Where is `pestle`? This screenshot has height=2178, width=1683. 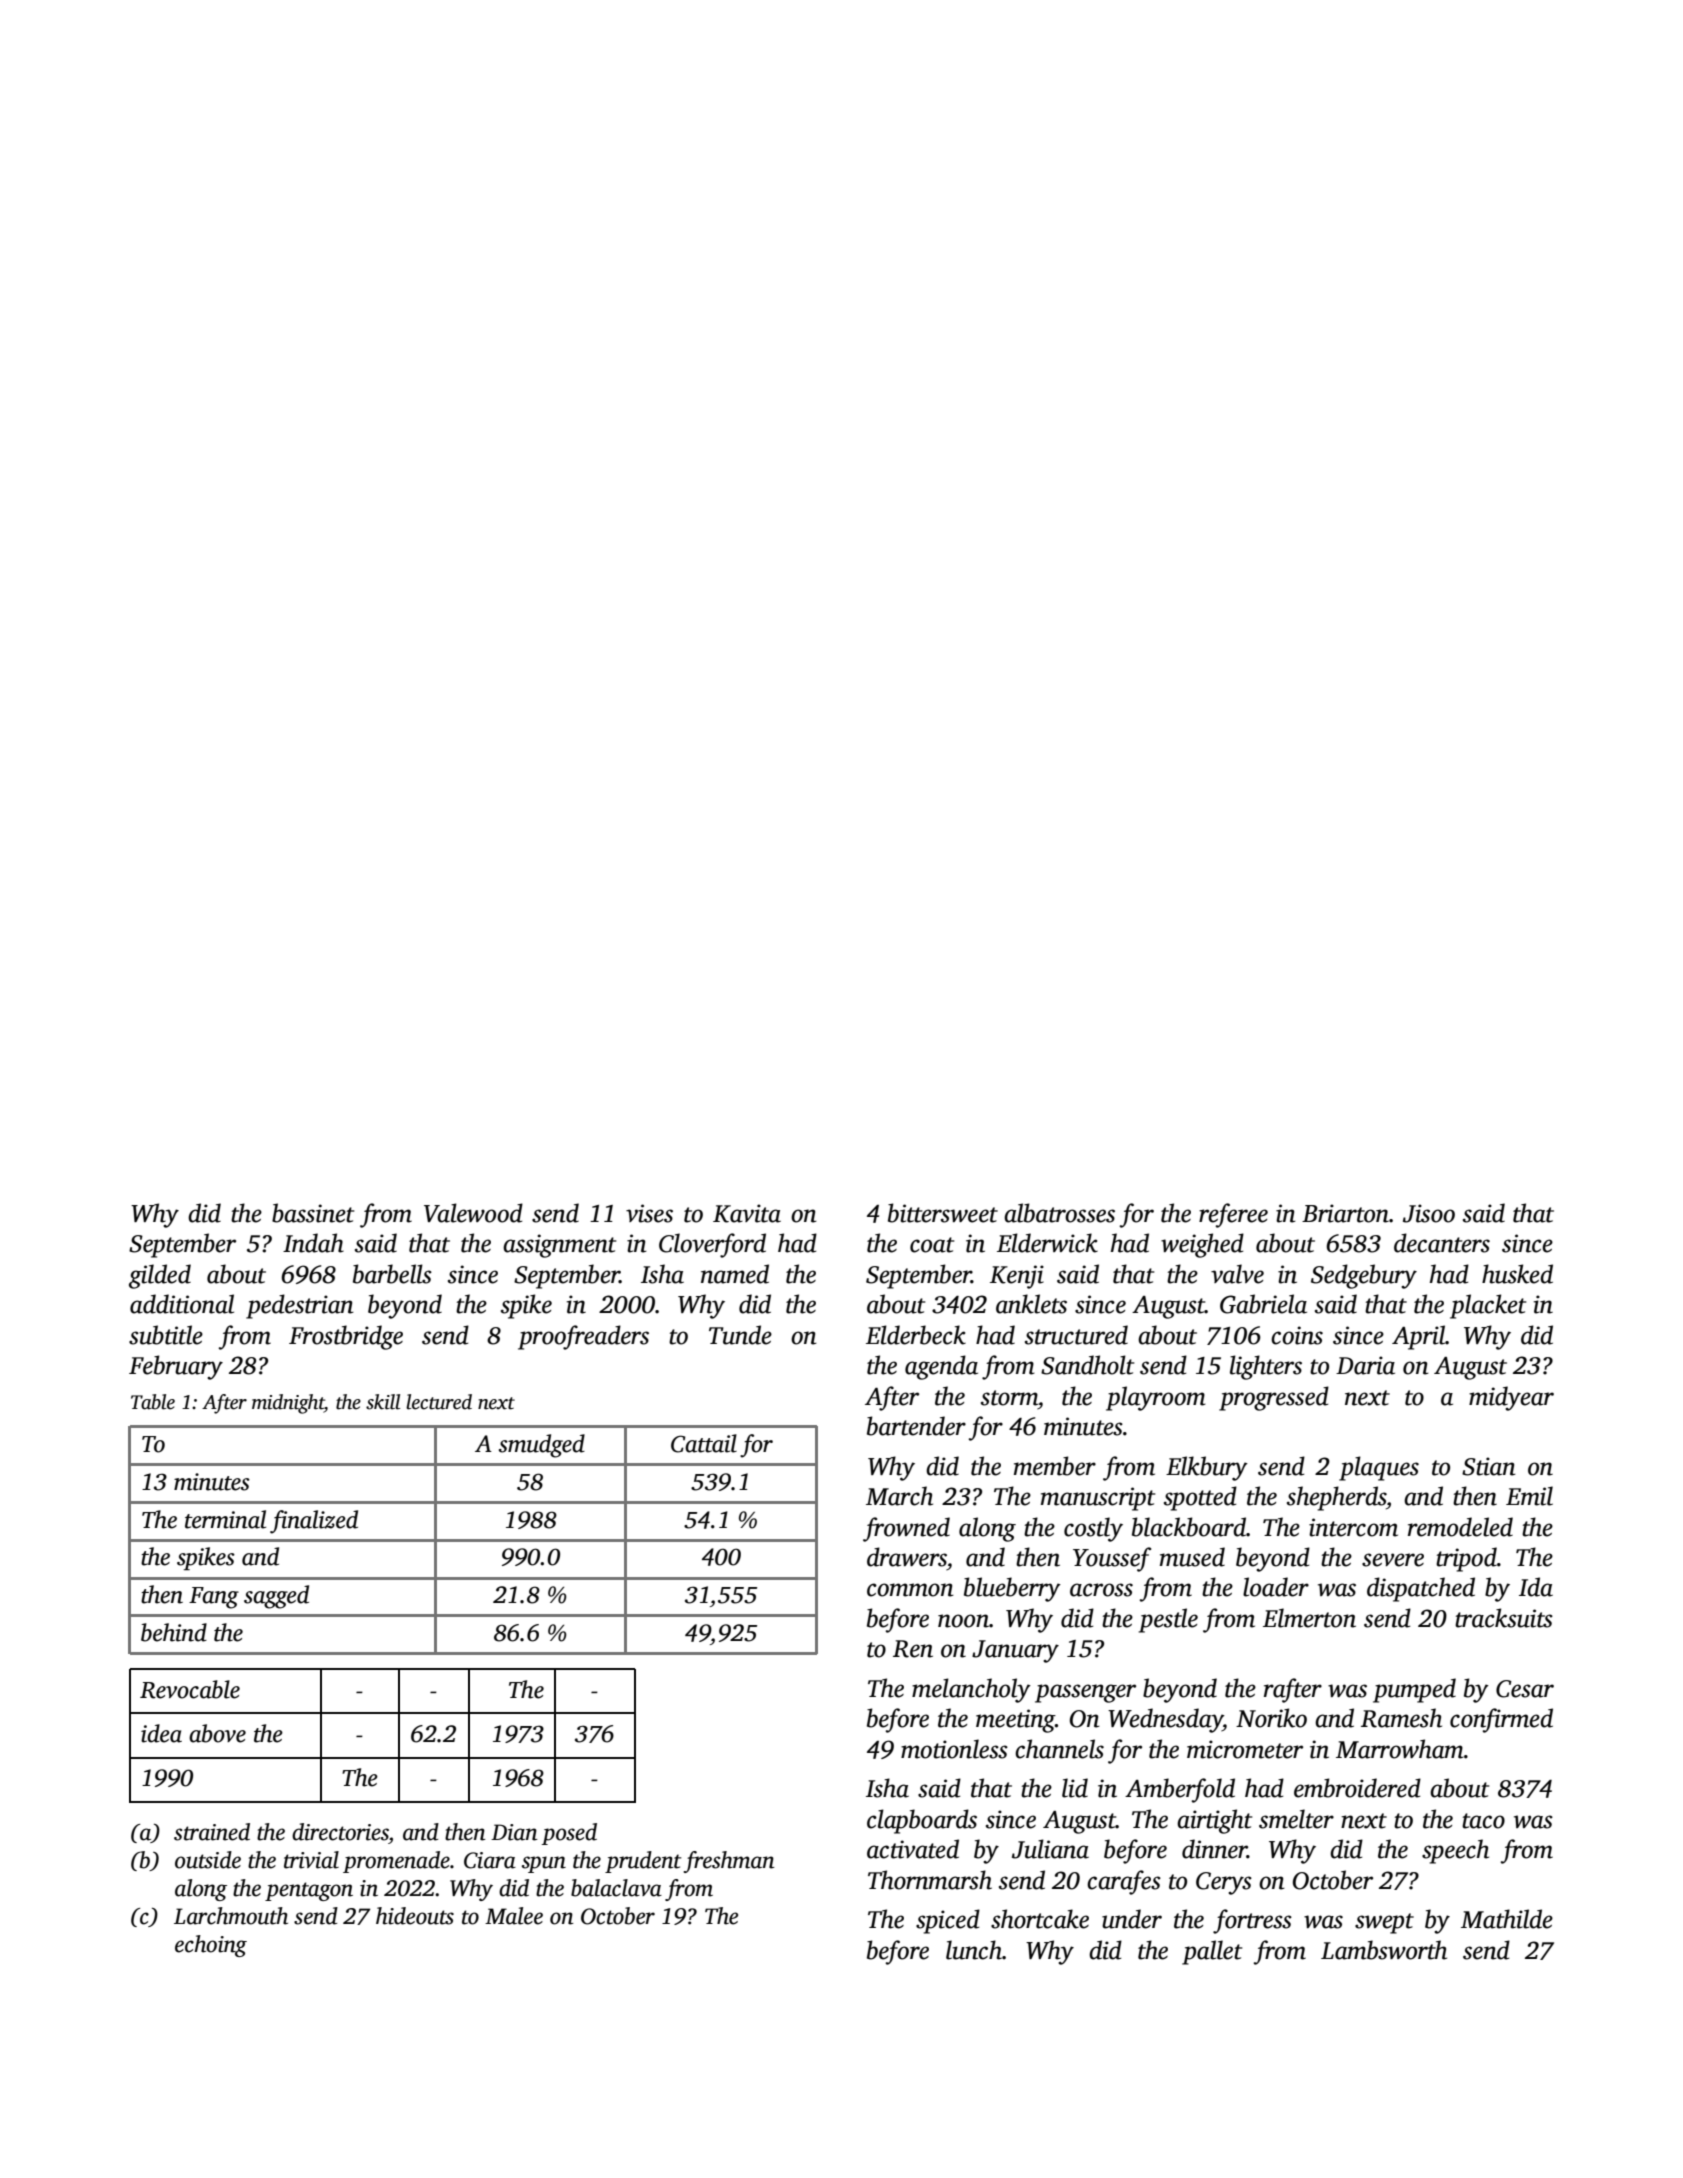
pestle is located at coordinates (1168, 1620).
